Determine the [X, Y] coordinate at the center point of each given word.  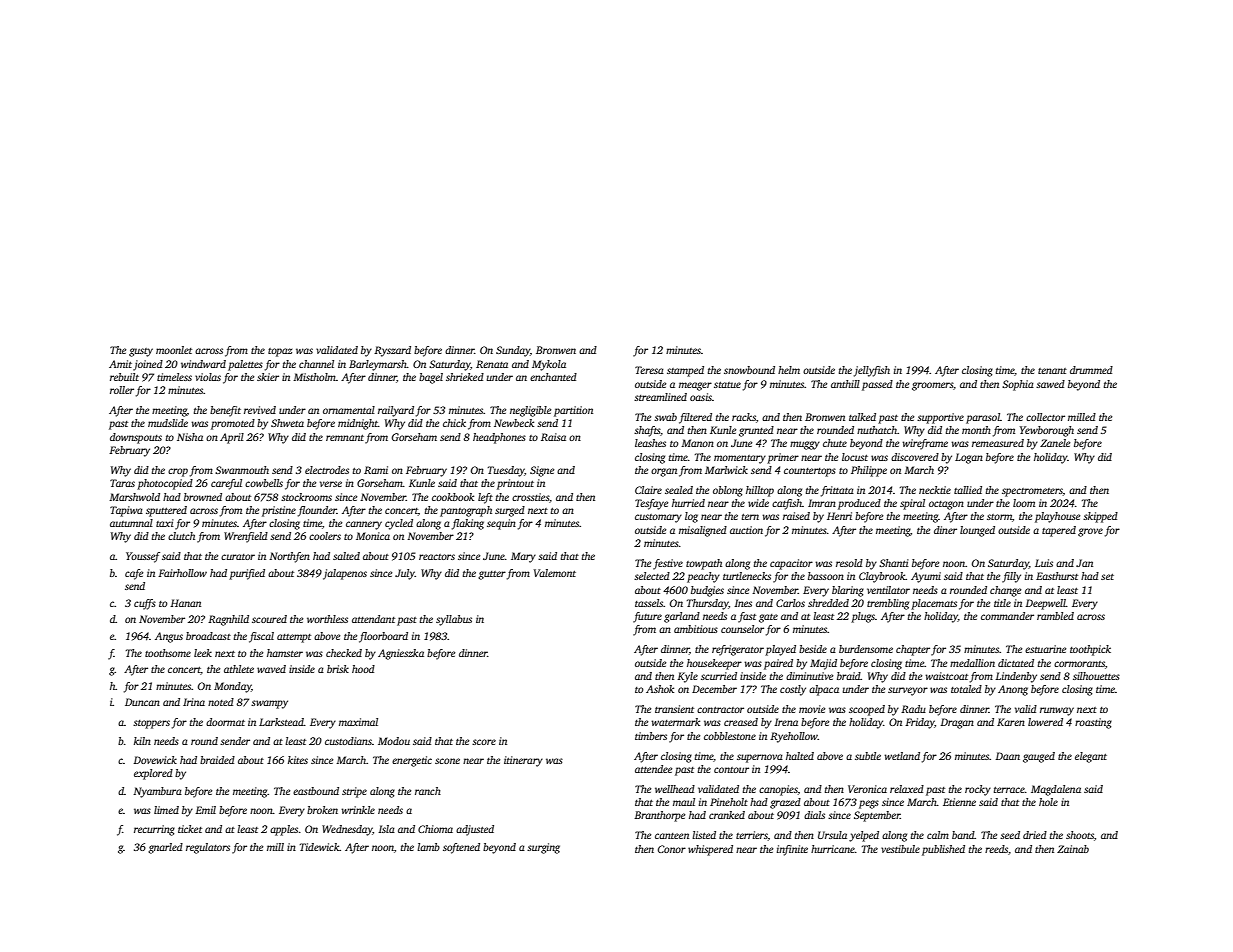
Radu [913, 709]
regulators [208, 848]
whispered [710, 850]
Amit [120, 364]
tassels [649, 603]
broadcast [208, 636]
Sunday [513, 351]
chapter [913, 650]
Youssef [143, 557]
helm [789, 370]
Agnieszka [401, 654]
